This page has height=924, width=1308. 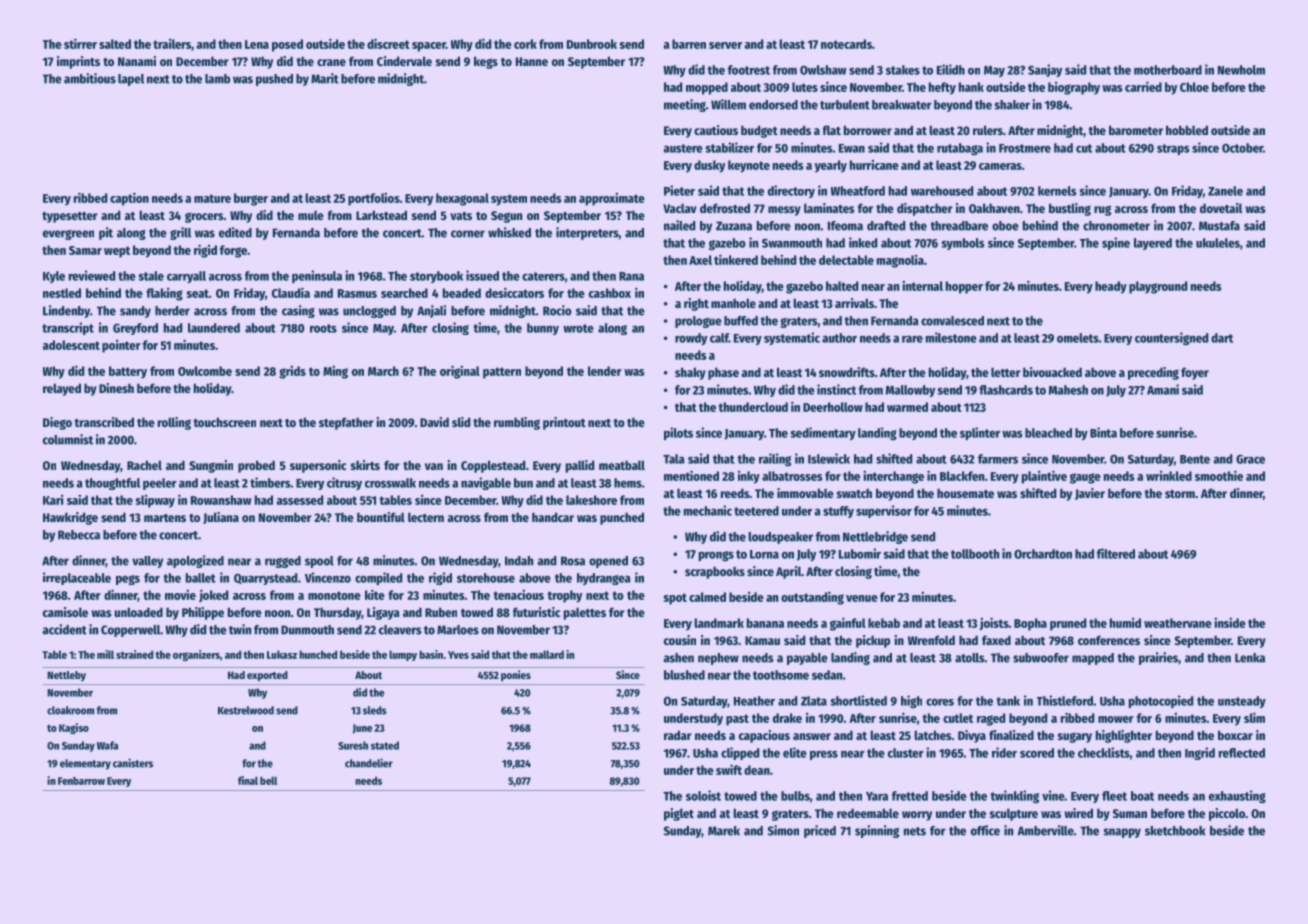 What do you see at coordinates (1104, 752) in the page?
I see `checklists` at bounding box center [1104, 752].
